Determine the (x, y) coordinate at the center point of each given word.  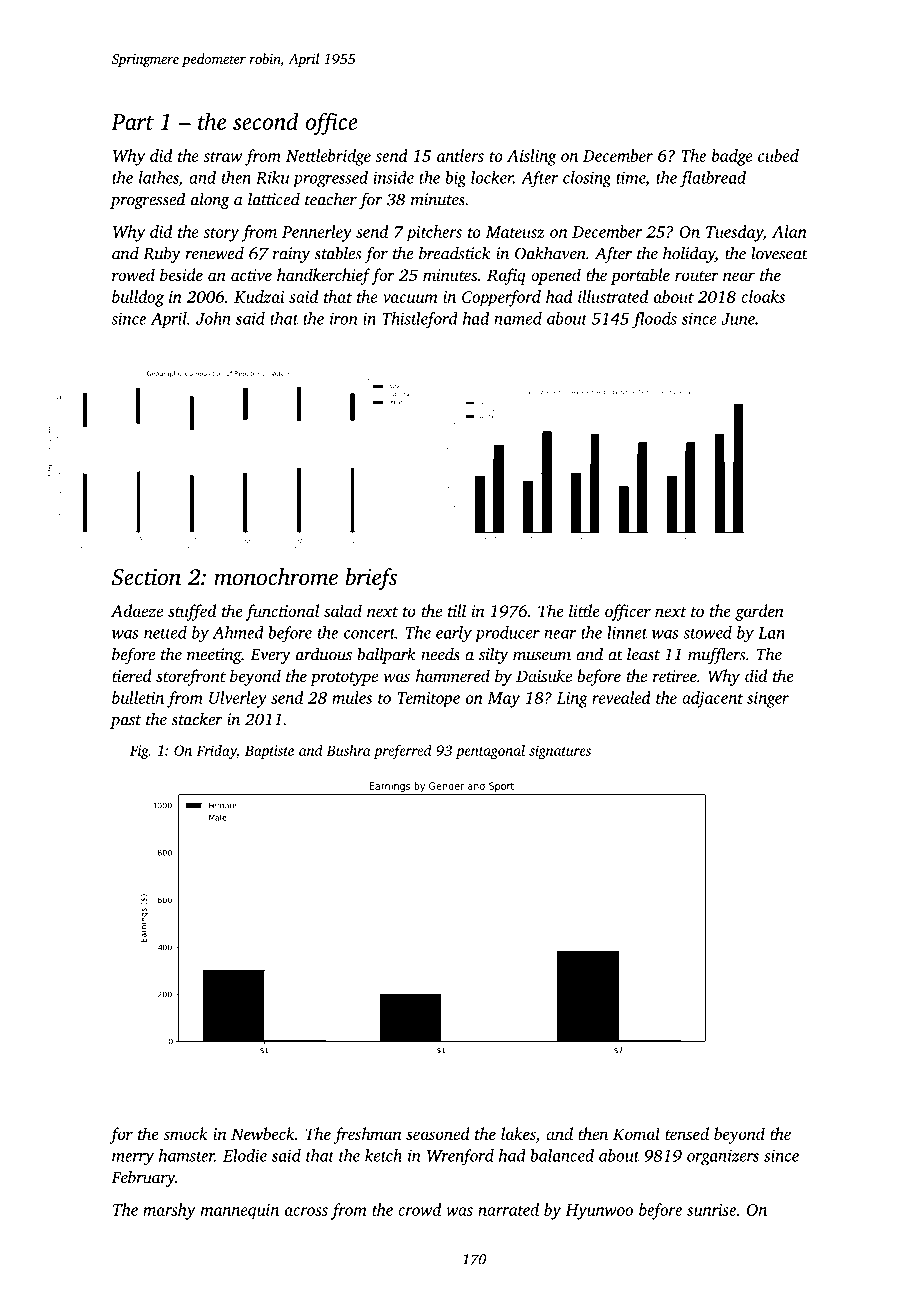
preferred (403, 751)
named (518, 318)
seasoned (438, 1133)
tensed (687, 1133)
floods (654, 320)
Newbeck (263, 1133)
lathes (159, 177)
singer (768, 700)
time (630, 177)
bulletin (138, 697)
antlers (460, 155)
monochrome (276, 577)
